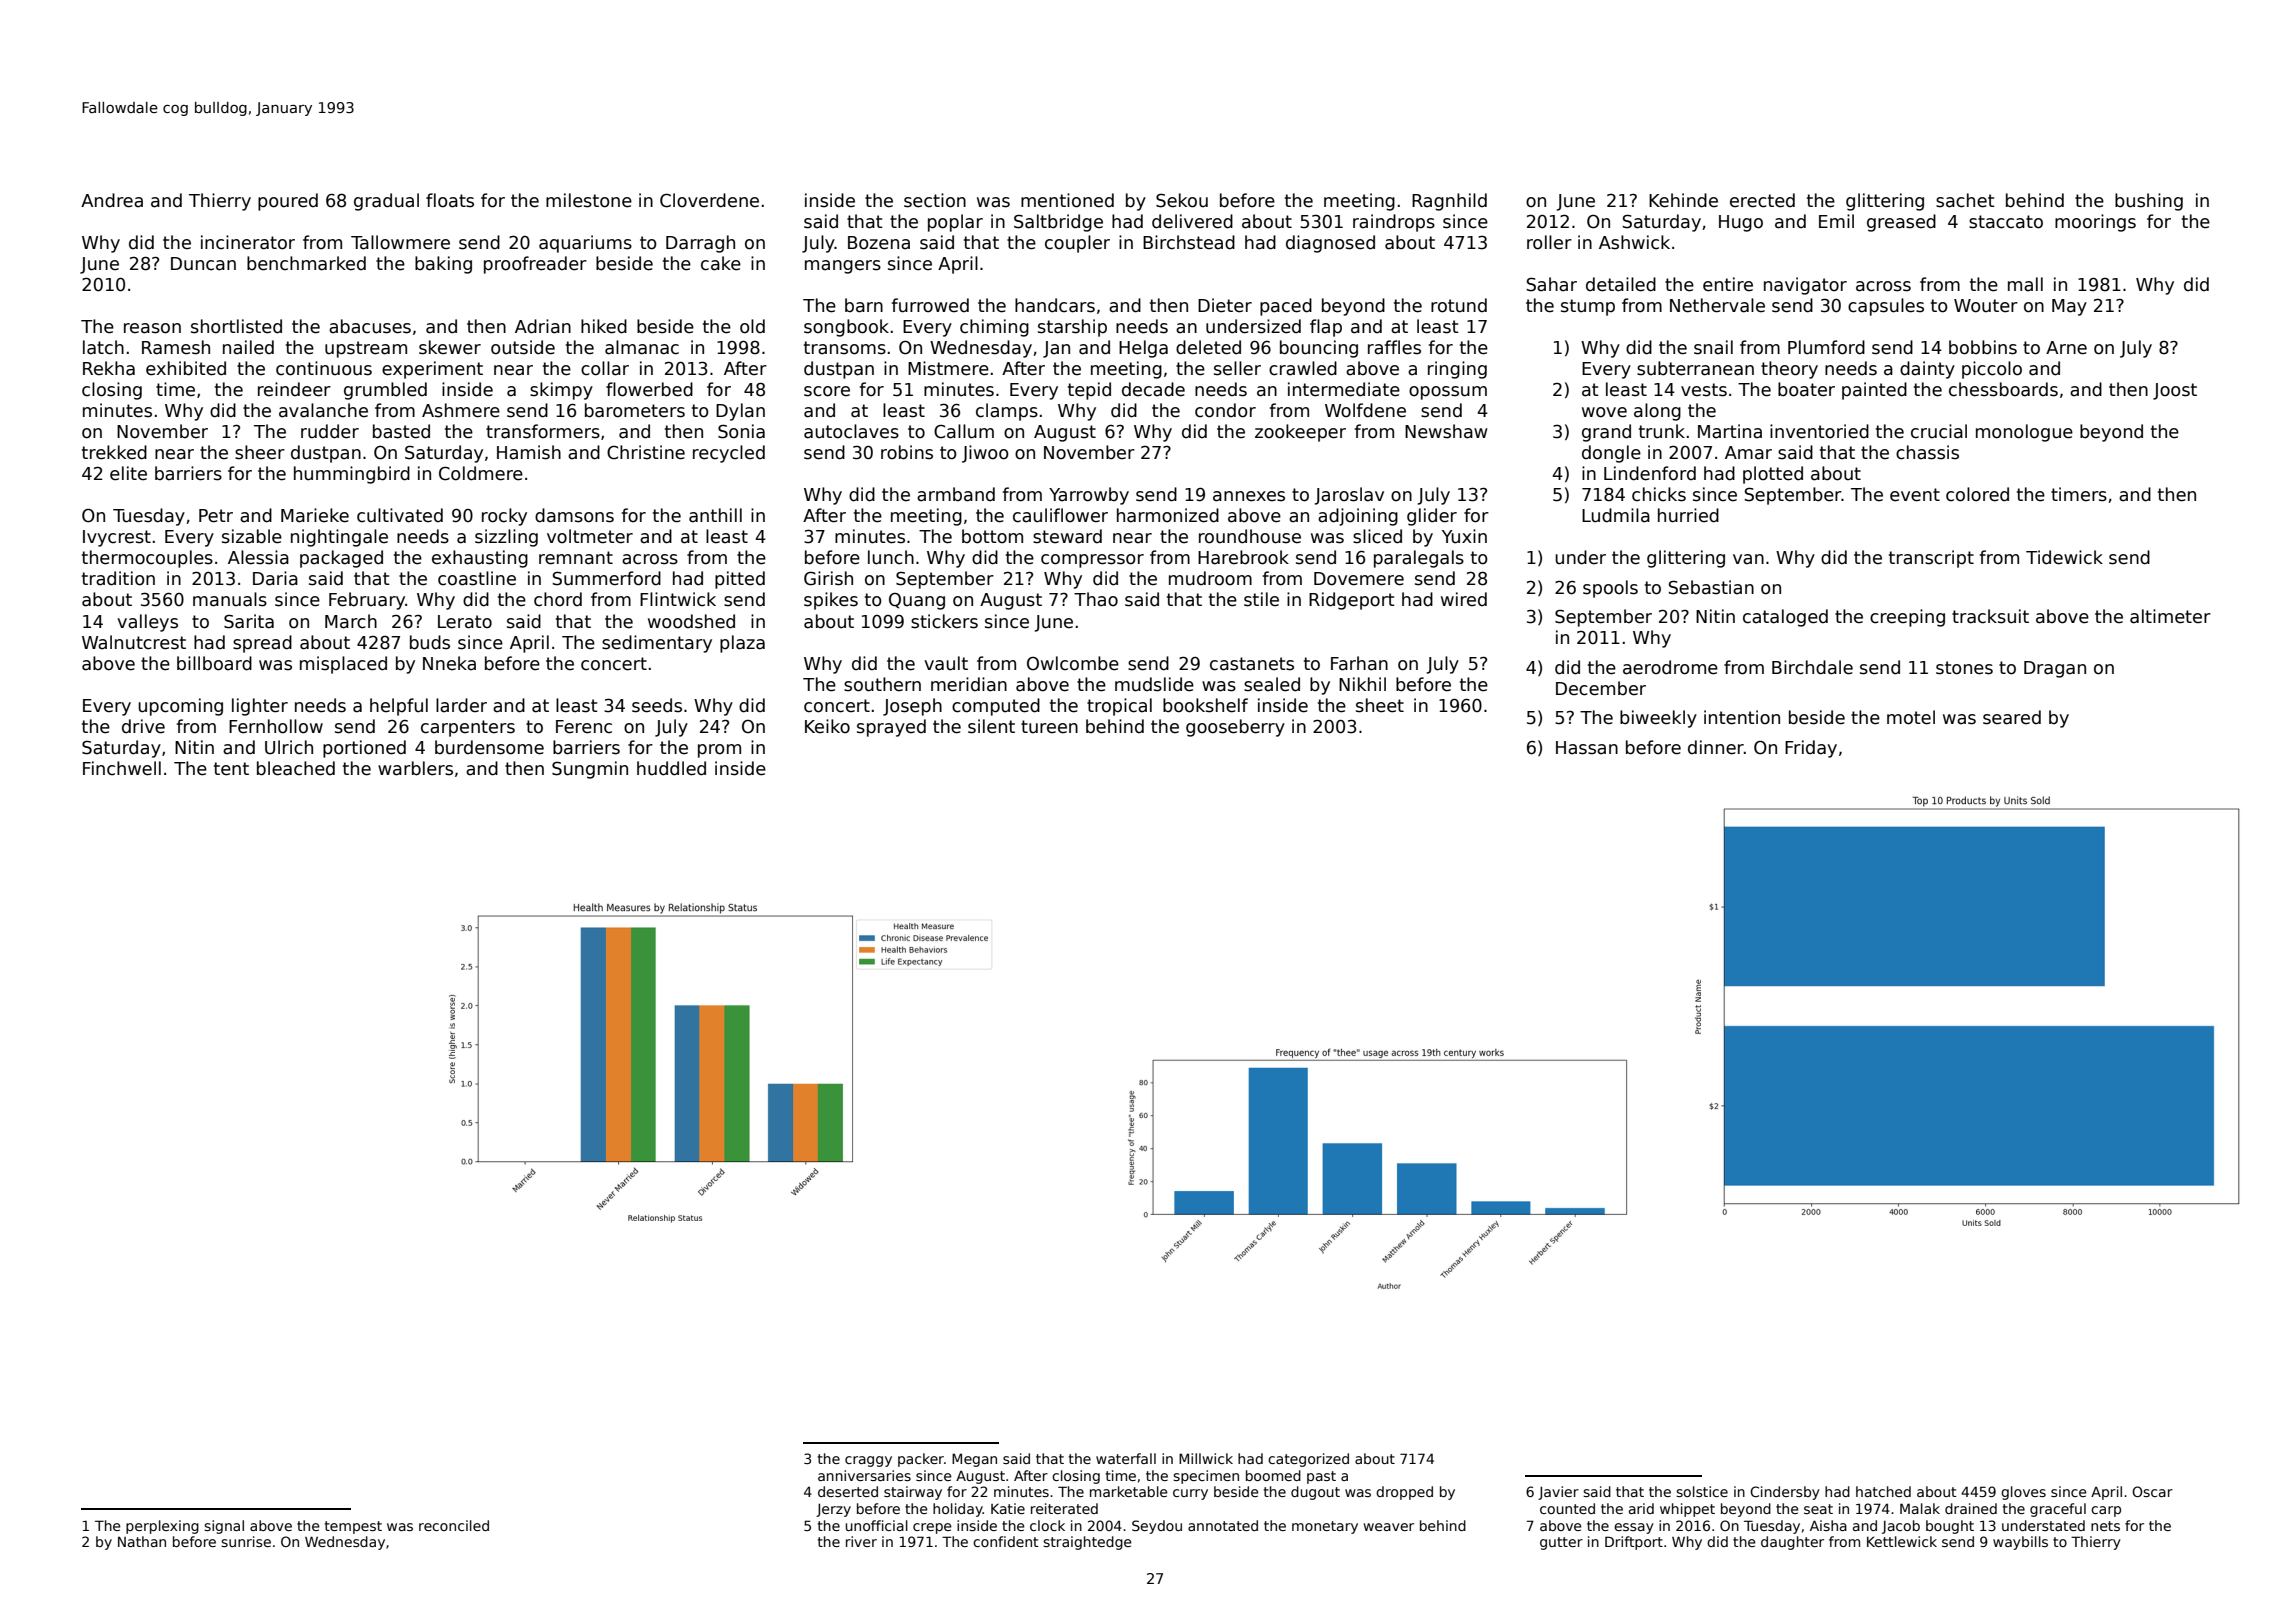  I want to click on transcript, so click(1931, 559).
